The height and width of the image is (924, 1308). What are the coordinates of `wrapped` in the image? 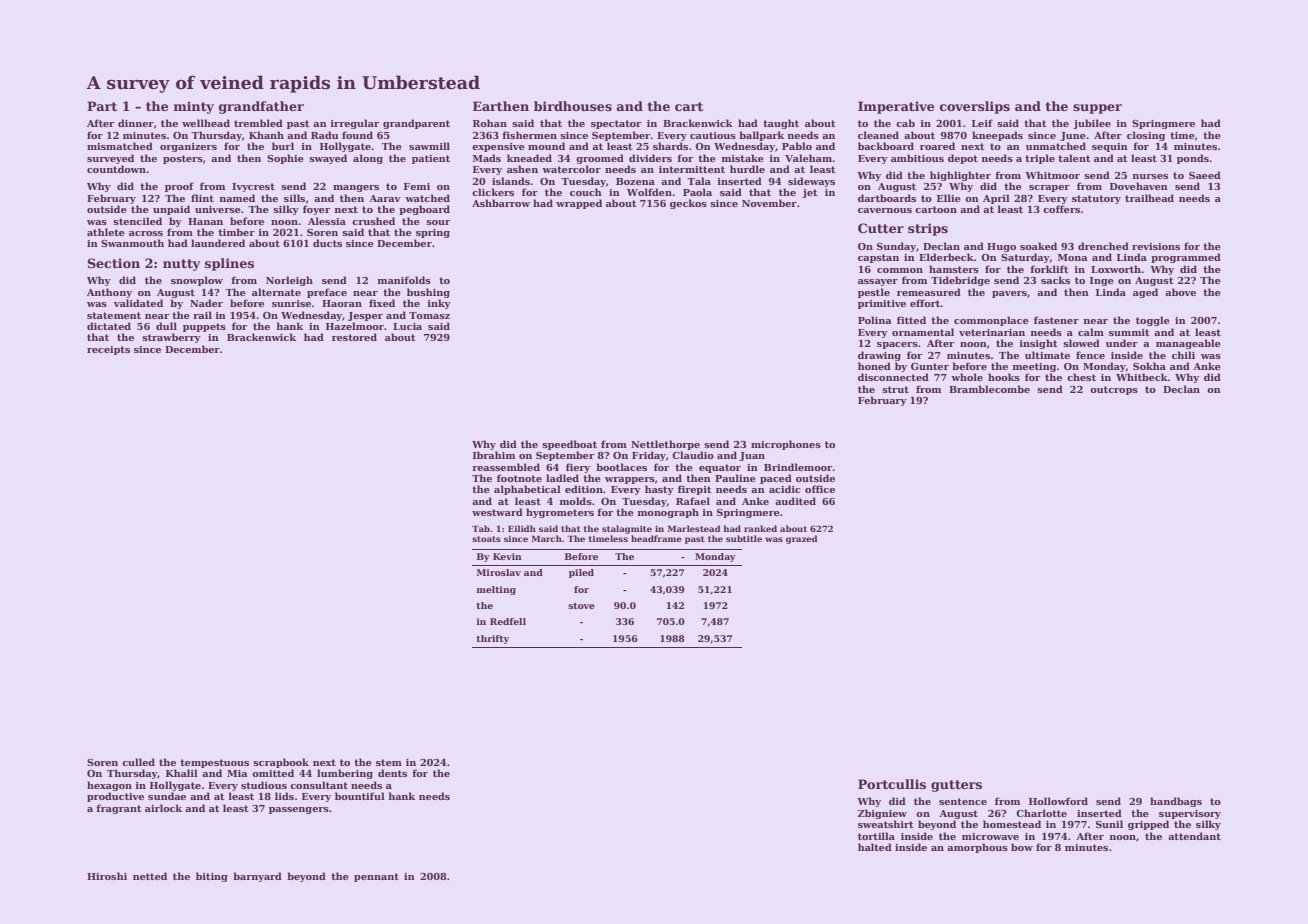 It's located at (579, 204).
